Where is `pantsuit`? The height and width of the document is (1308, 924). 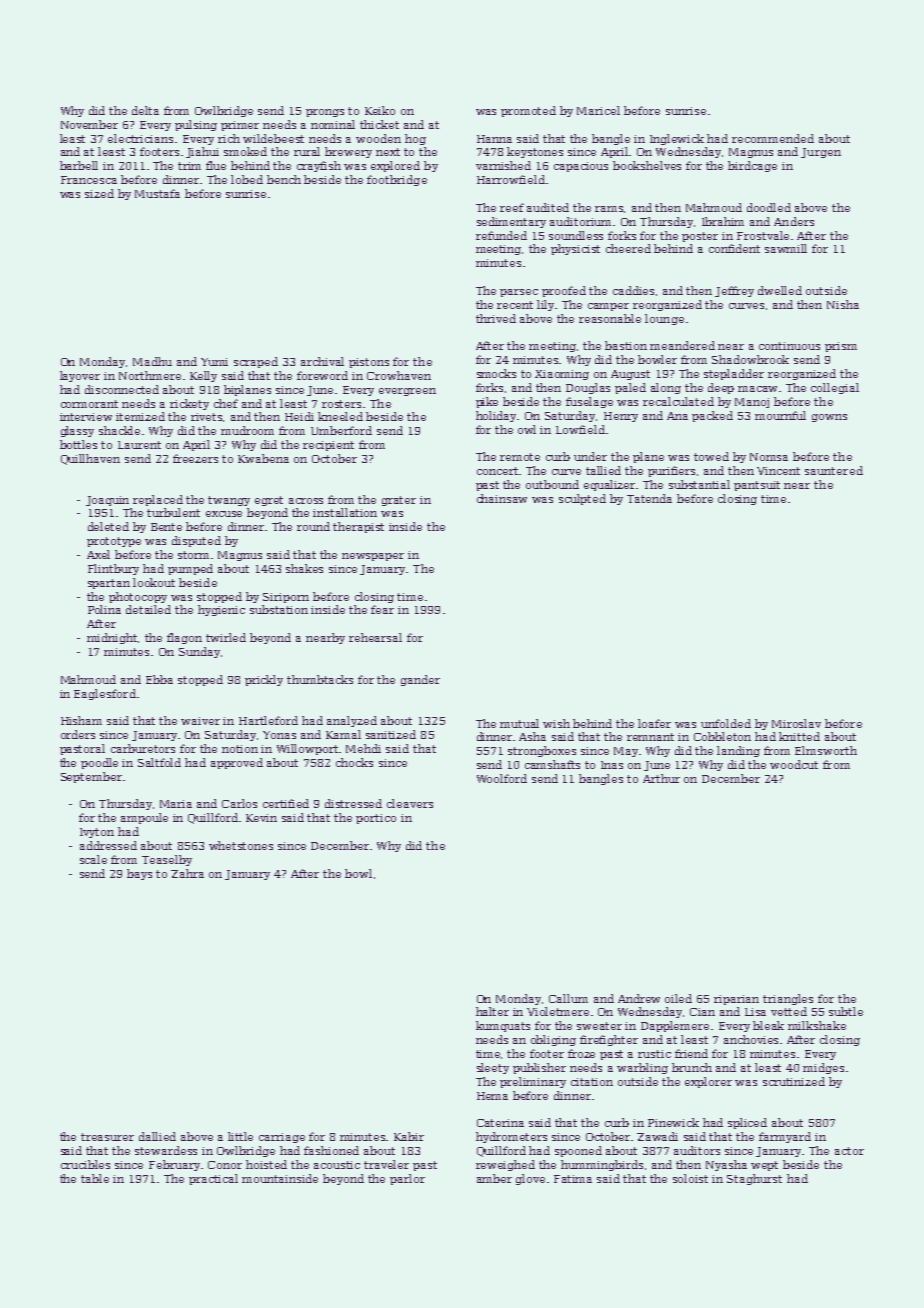
pantsuit is located at coordinates (757, 486).
